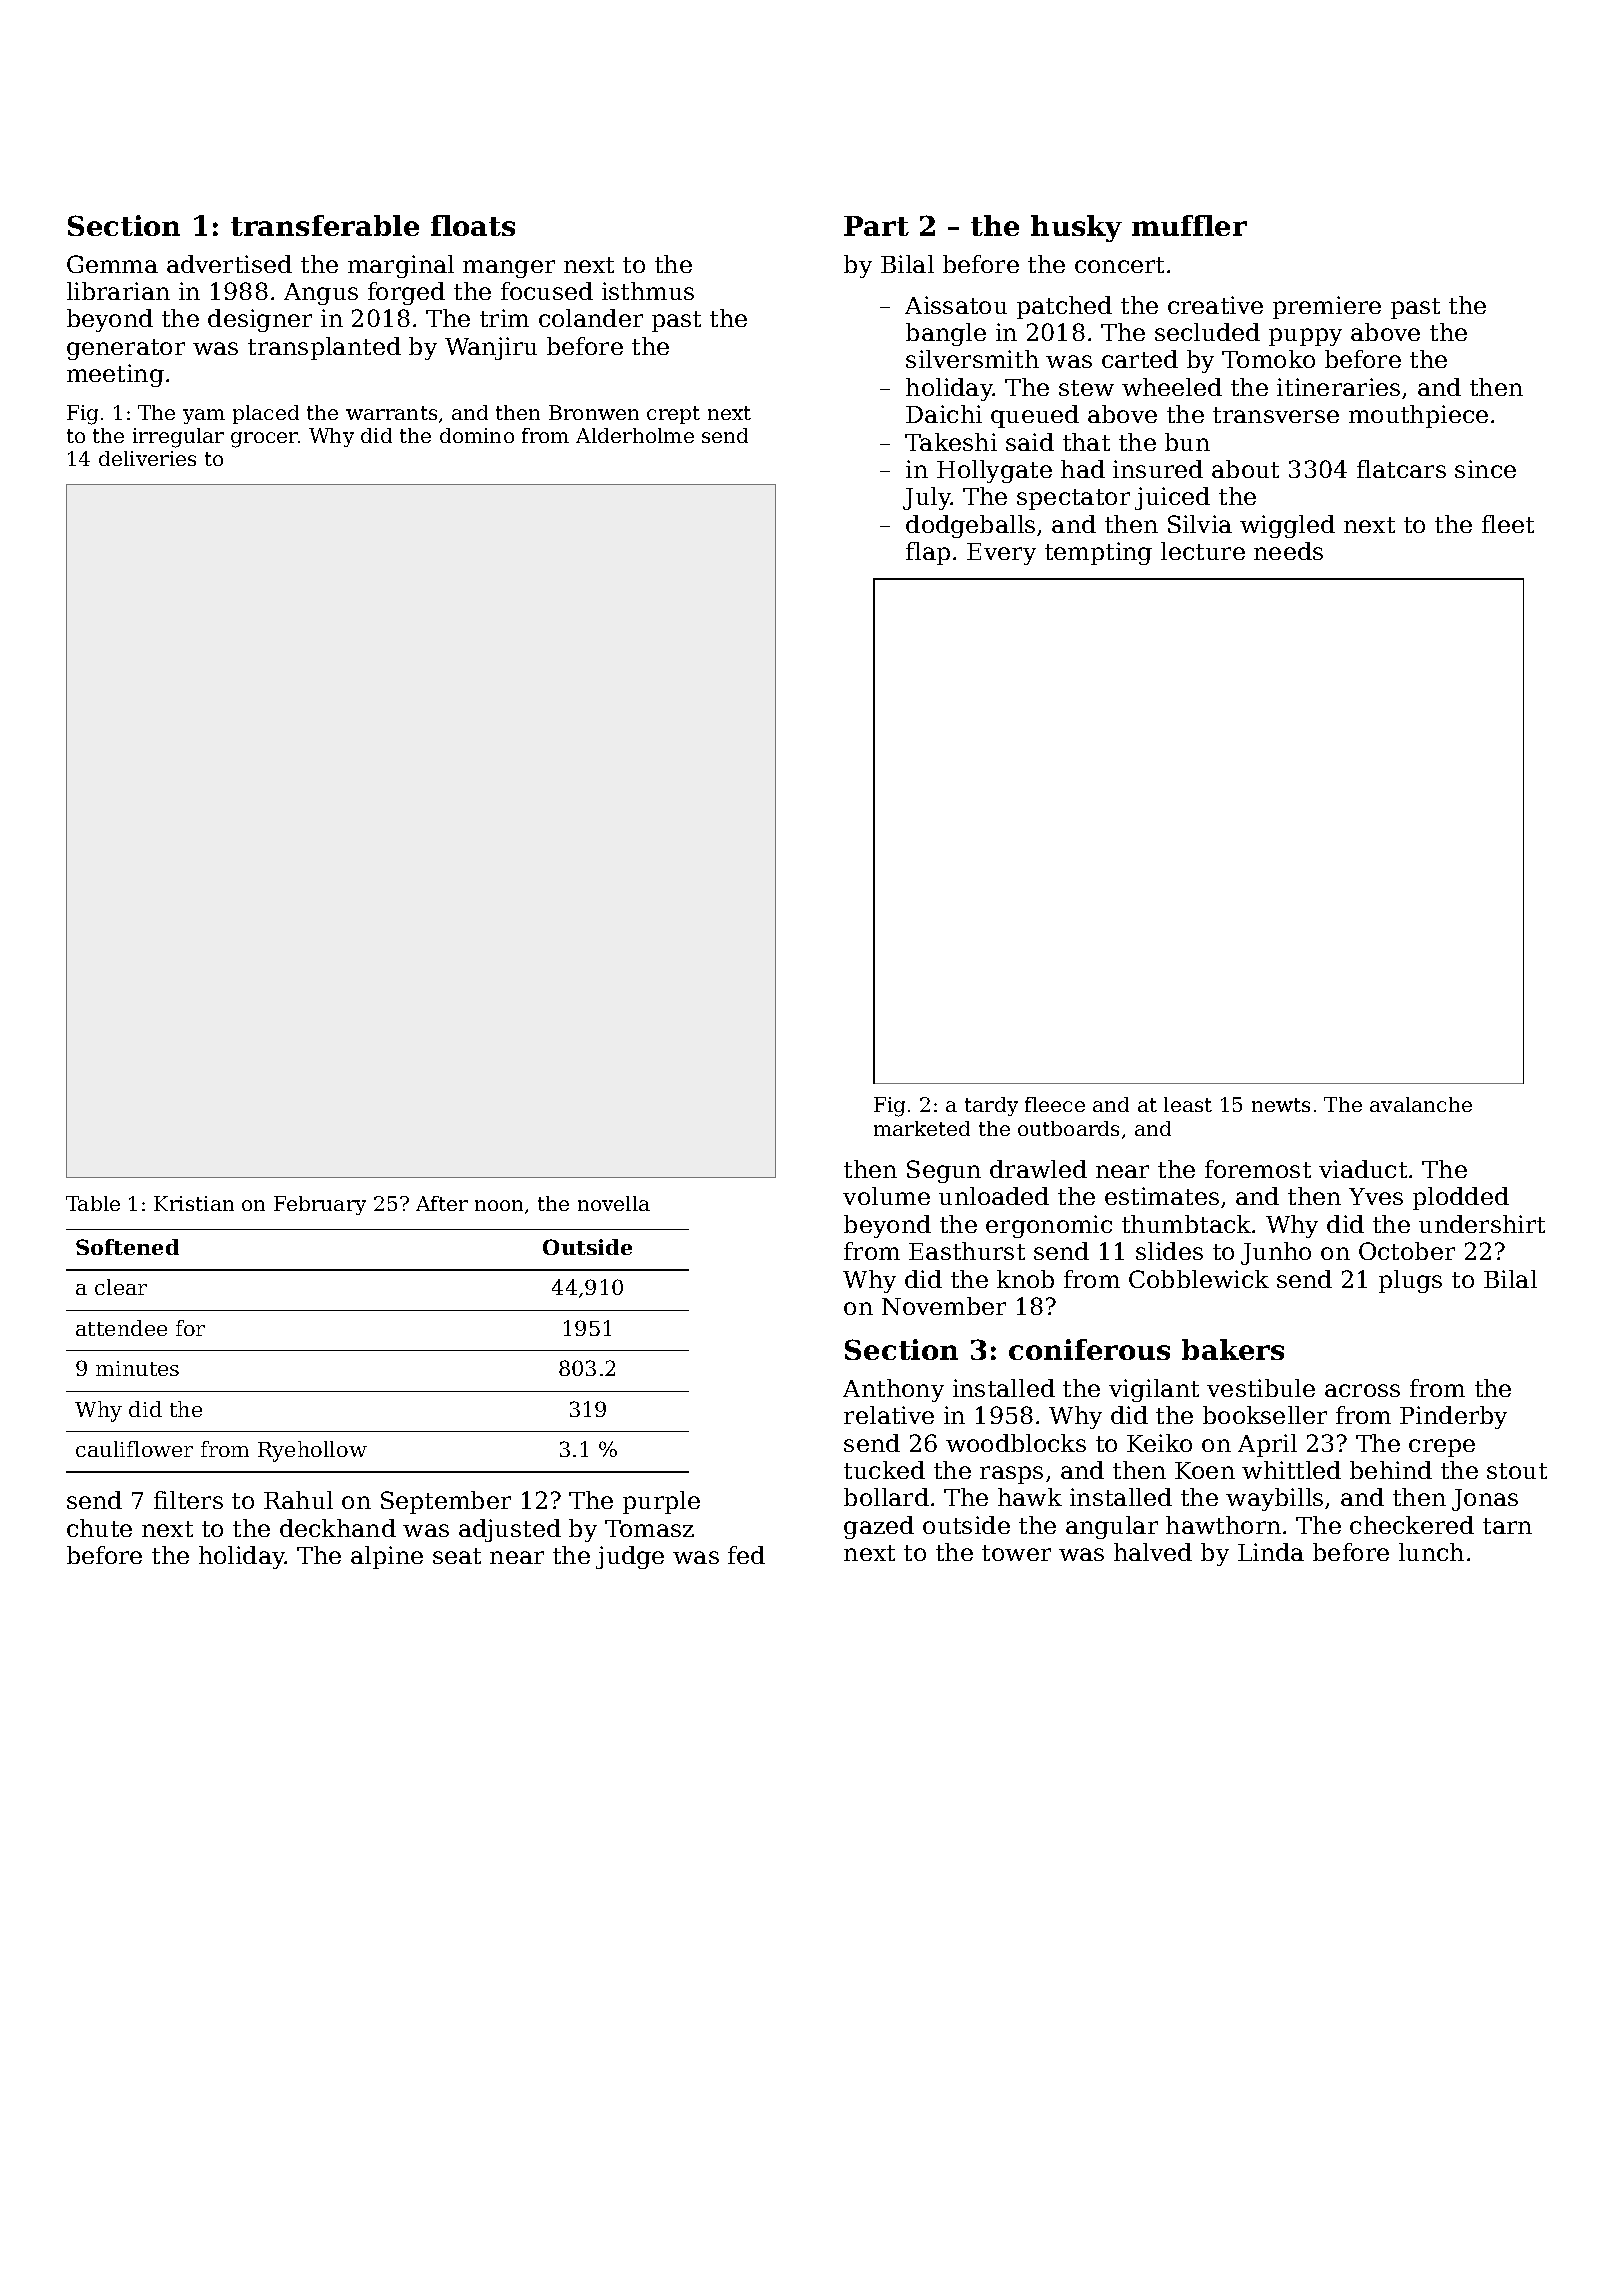 This image has width=1620, height=2292. Describe the element at coordinates (1421, 1104) in the image. I see `avalanche` at that location.
